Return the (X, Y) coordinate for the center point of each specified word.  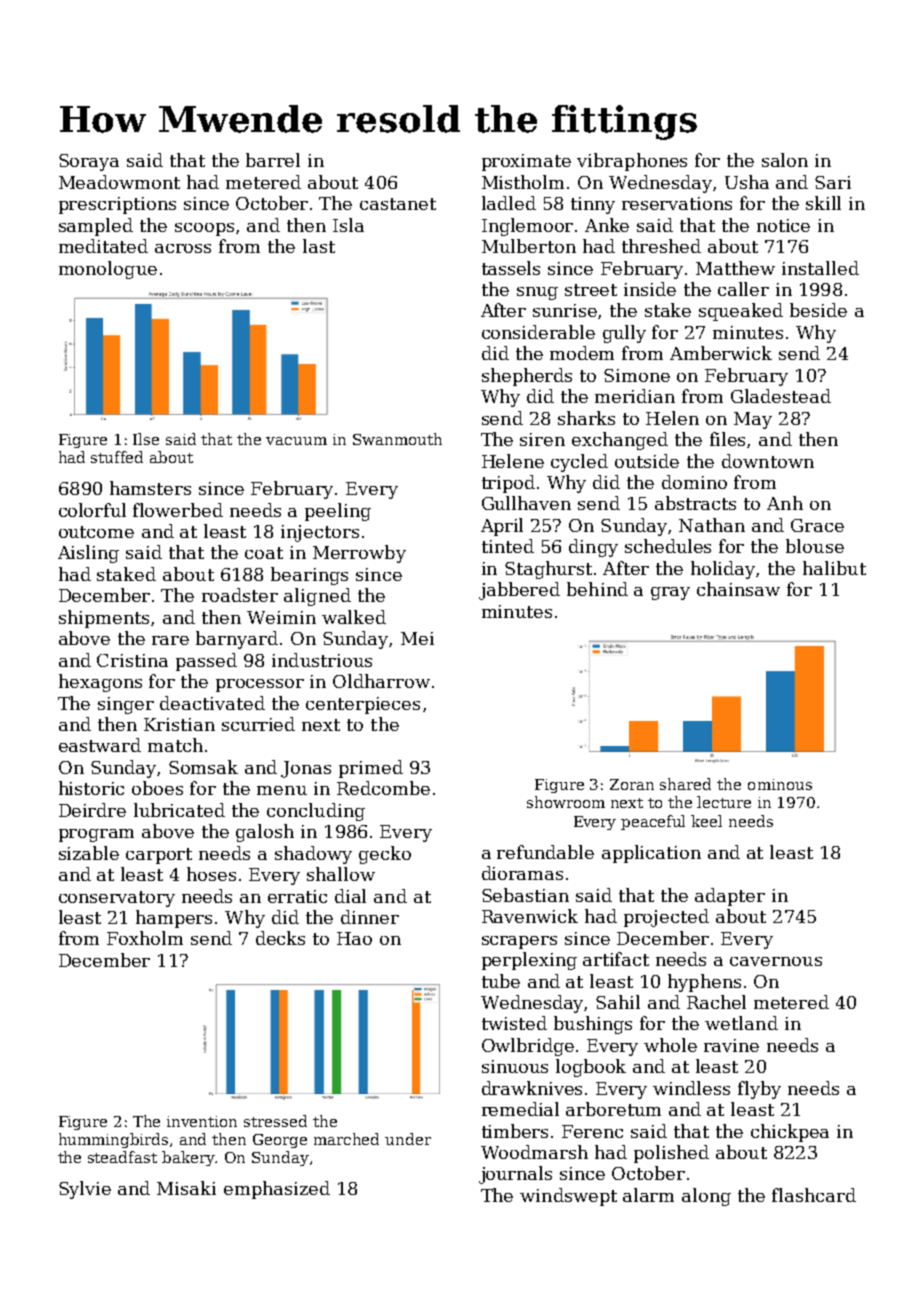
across (183, 248)
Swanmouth (397, 439)
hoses (211, 874)
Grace (817, 525)
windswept (568, 1197)
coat (264, 553)
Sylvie (85, 1190)
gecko (385, 855)
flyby (759, 1090)
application (651, 854)
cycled (579, 463)
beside (818, 310)
